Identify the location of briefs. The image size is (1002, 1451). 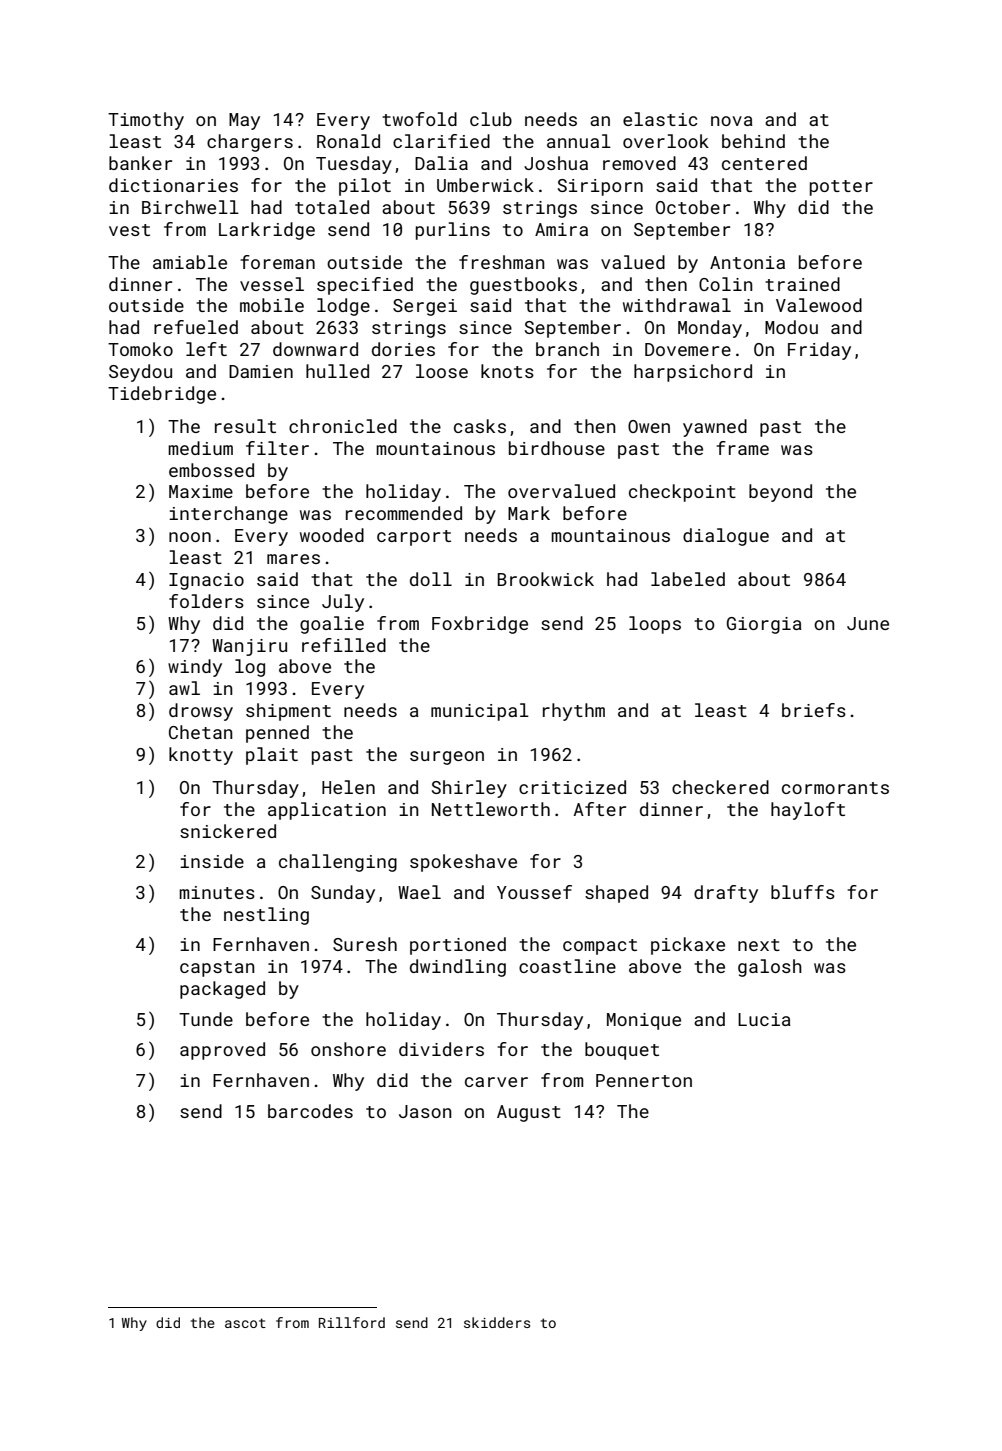
(814, 710).
